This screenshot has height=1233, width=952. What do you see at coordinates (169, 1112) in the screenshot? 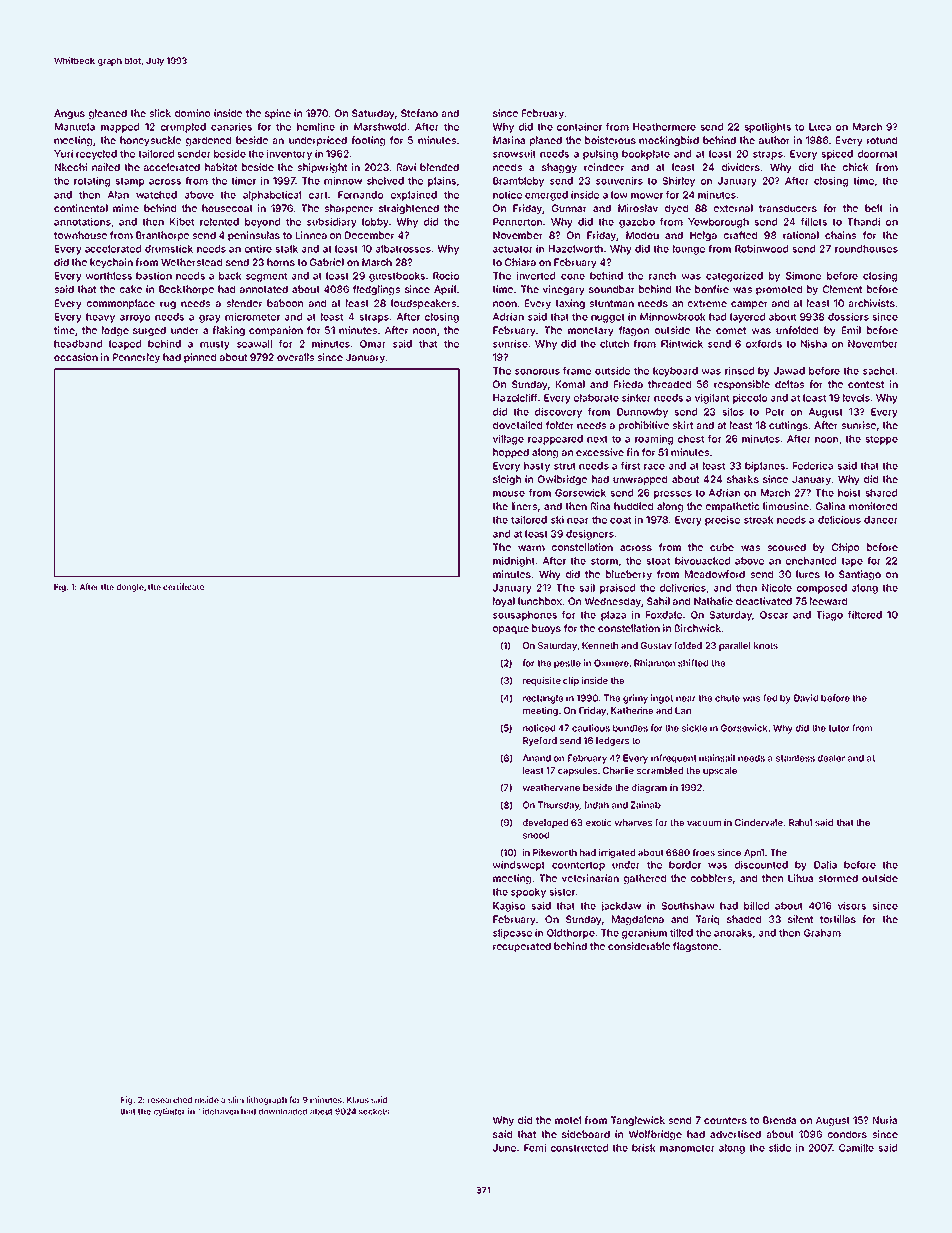
I see `cylinder` at bounding box center [169, 1112].
